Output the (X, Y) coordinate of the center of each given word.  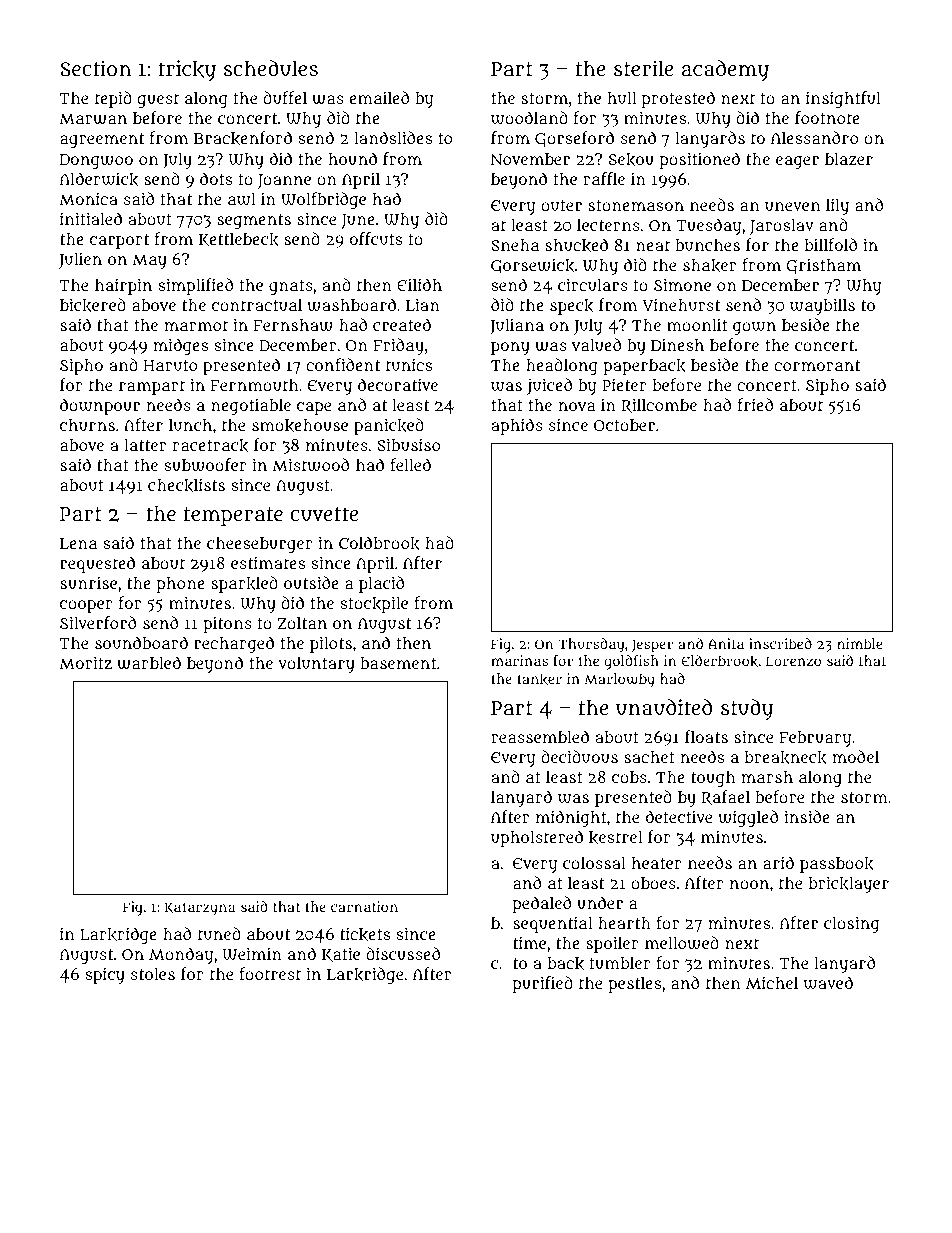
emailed (379, 97)
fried (755, 404)
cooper (86, 606)
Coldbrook (379, 543)
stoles (153, 974)
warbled (149, 663)
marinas (519, 660)
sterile (643, 68)
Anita (726, 643)
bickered (93, 305)
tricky (187, 70)
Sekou (631, 159)
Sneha (515, 245)
